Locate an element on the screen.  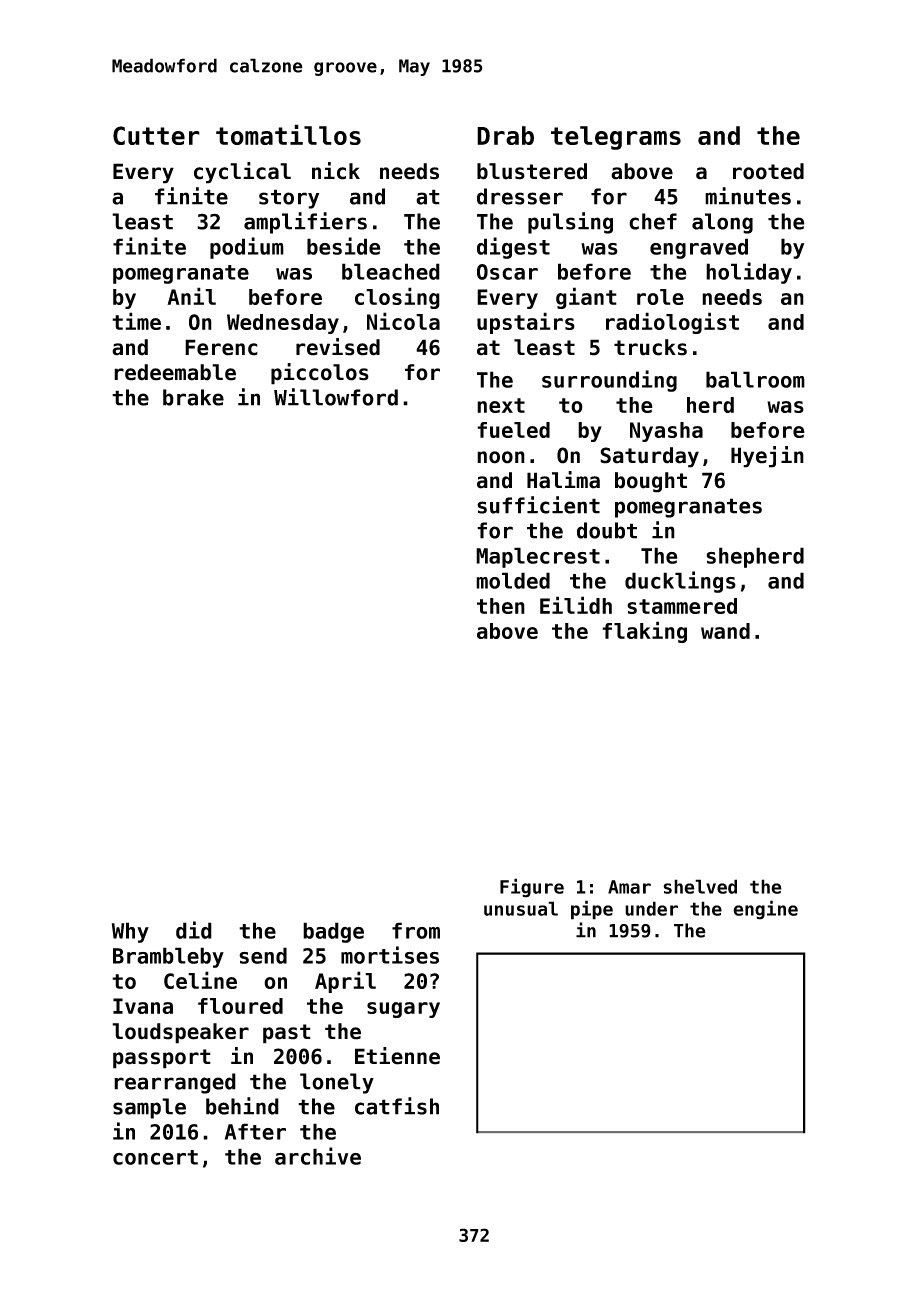
sample is located at coordinates (149, 1108).
